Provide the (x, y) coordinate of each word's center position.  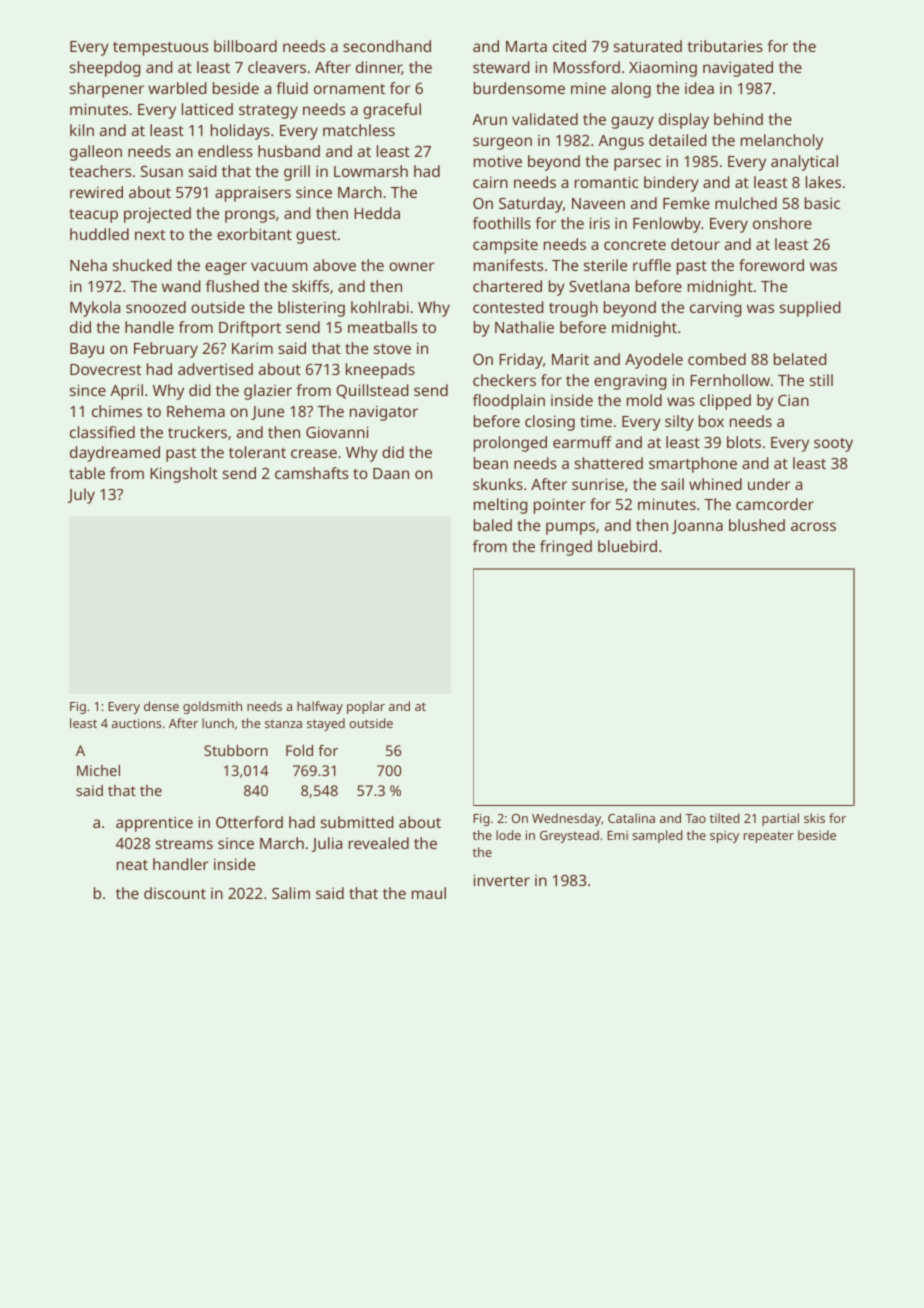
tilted (725, 818)
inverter (502, 880)
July (81, 496)
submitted (357, 822)
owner (412, 266)
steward (501, 67)
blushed (757, 525)
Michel (98, 770)
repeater (769, 837)
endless (225, 151)
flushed (232, 286)
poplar (366, 707)
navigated (738, 69)
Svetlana (599, 286)
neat (132, 865)
